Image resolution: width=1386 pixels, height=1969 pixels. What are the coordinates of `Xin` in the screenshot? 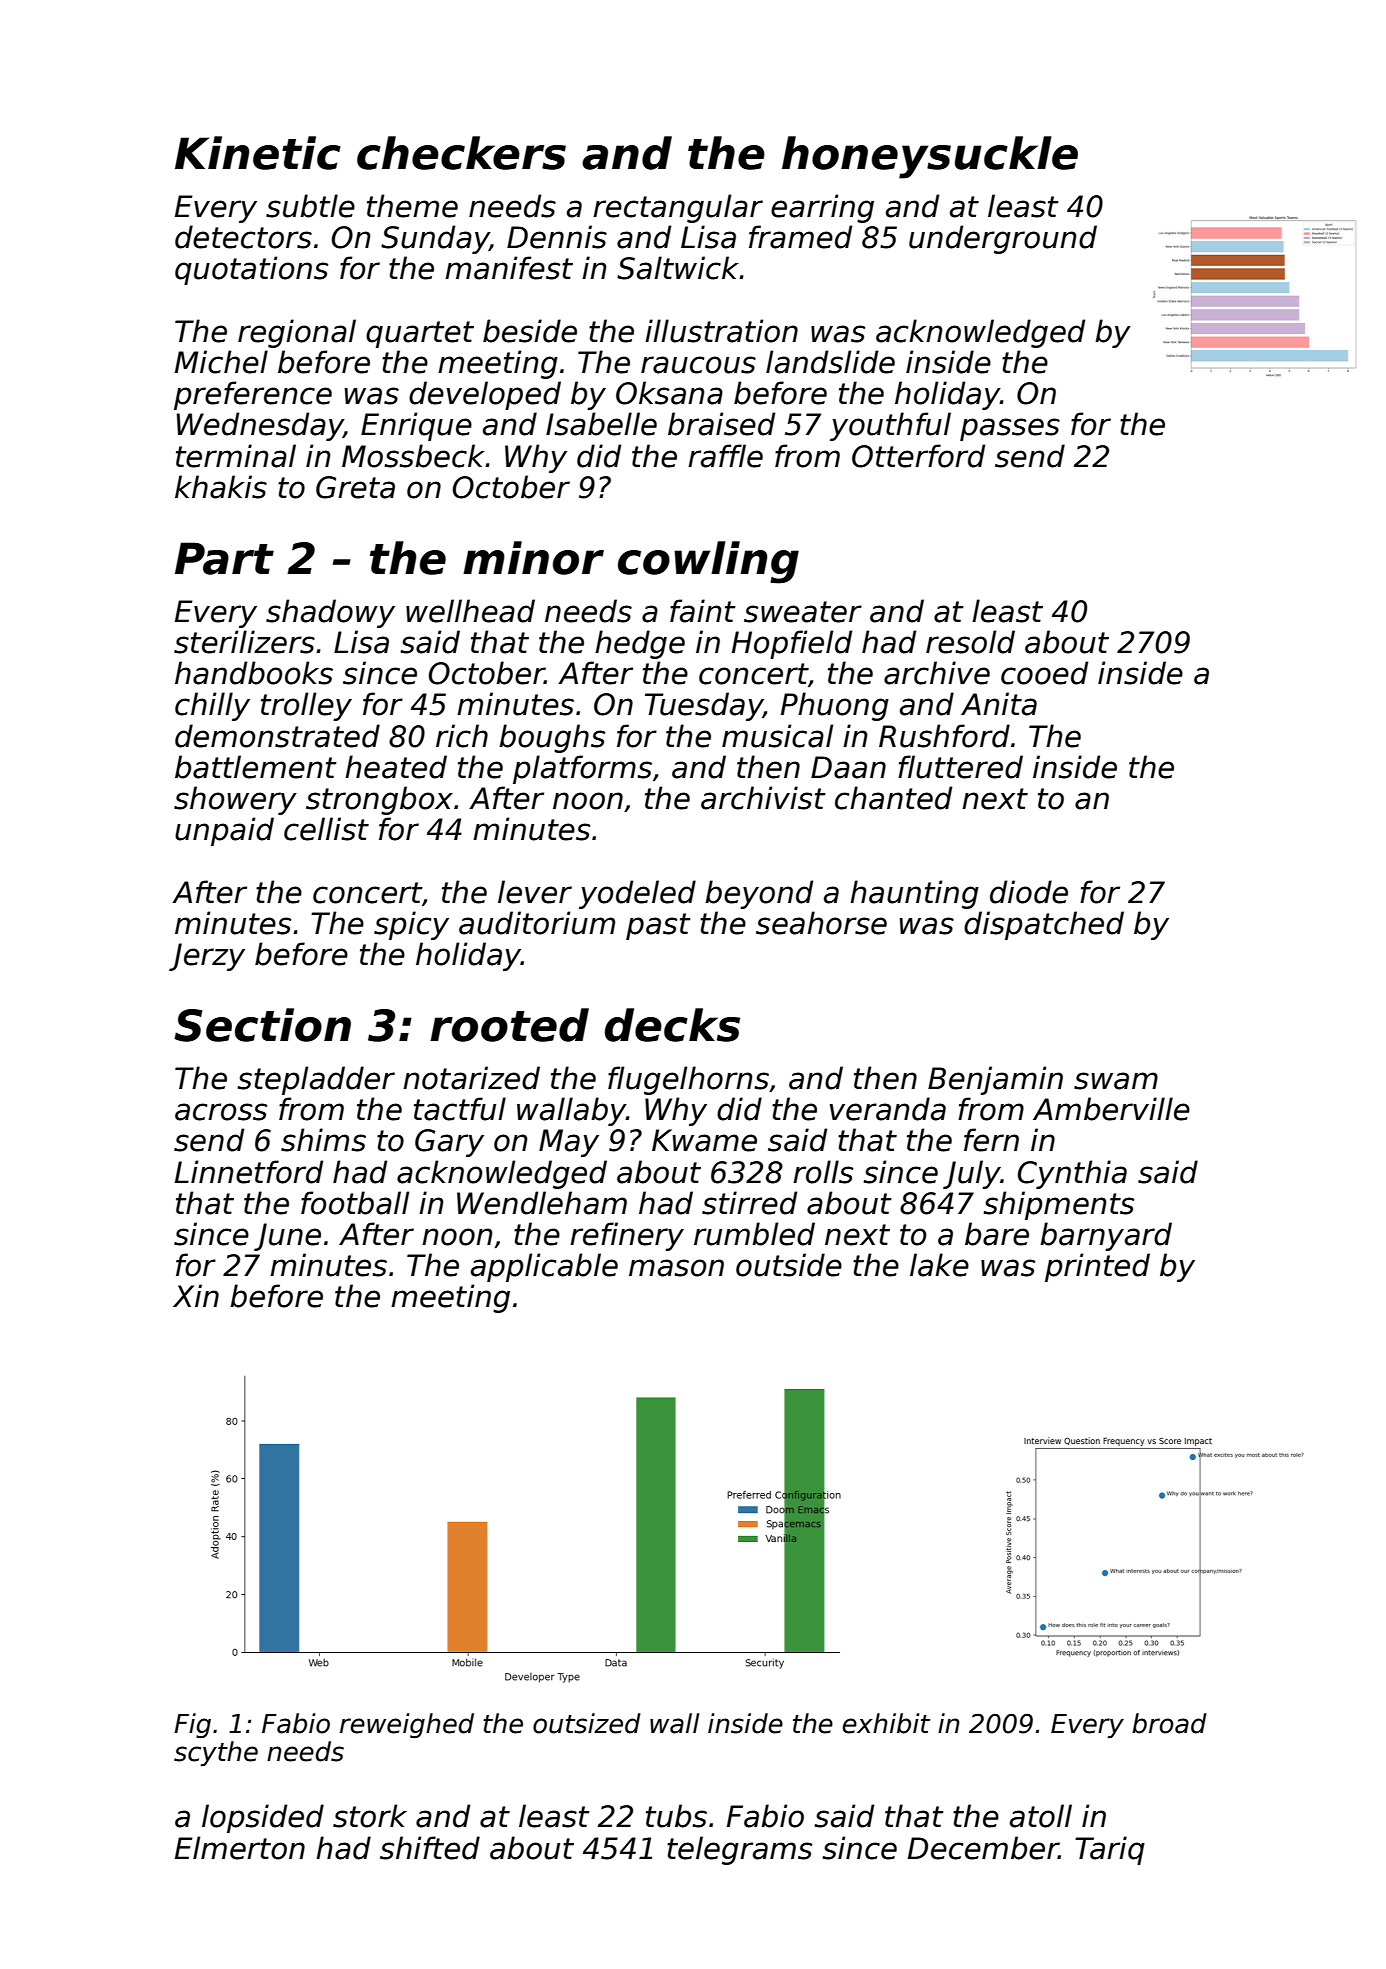 It's located at (196, 1295).
